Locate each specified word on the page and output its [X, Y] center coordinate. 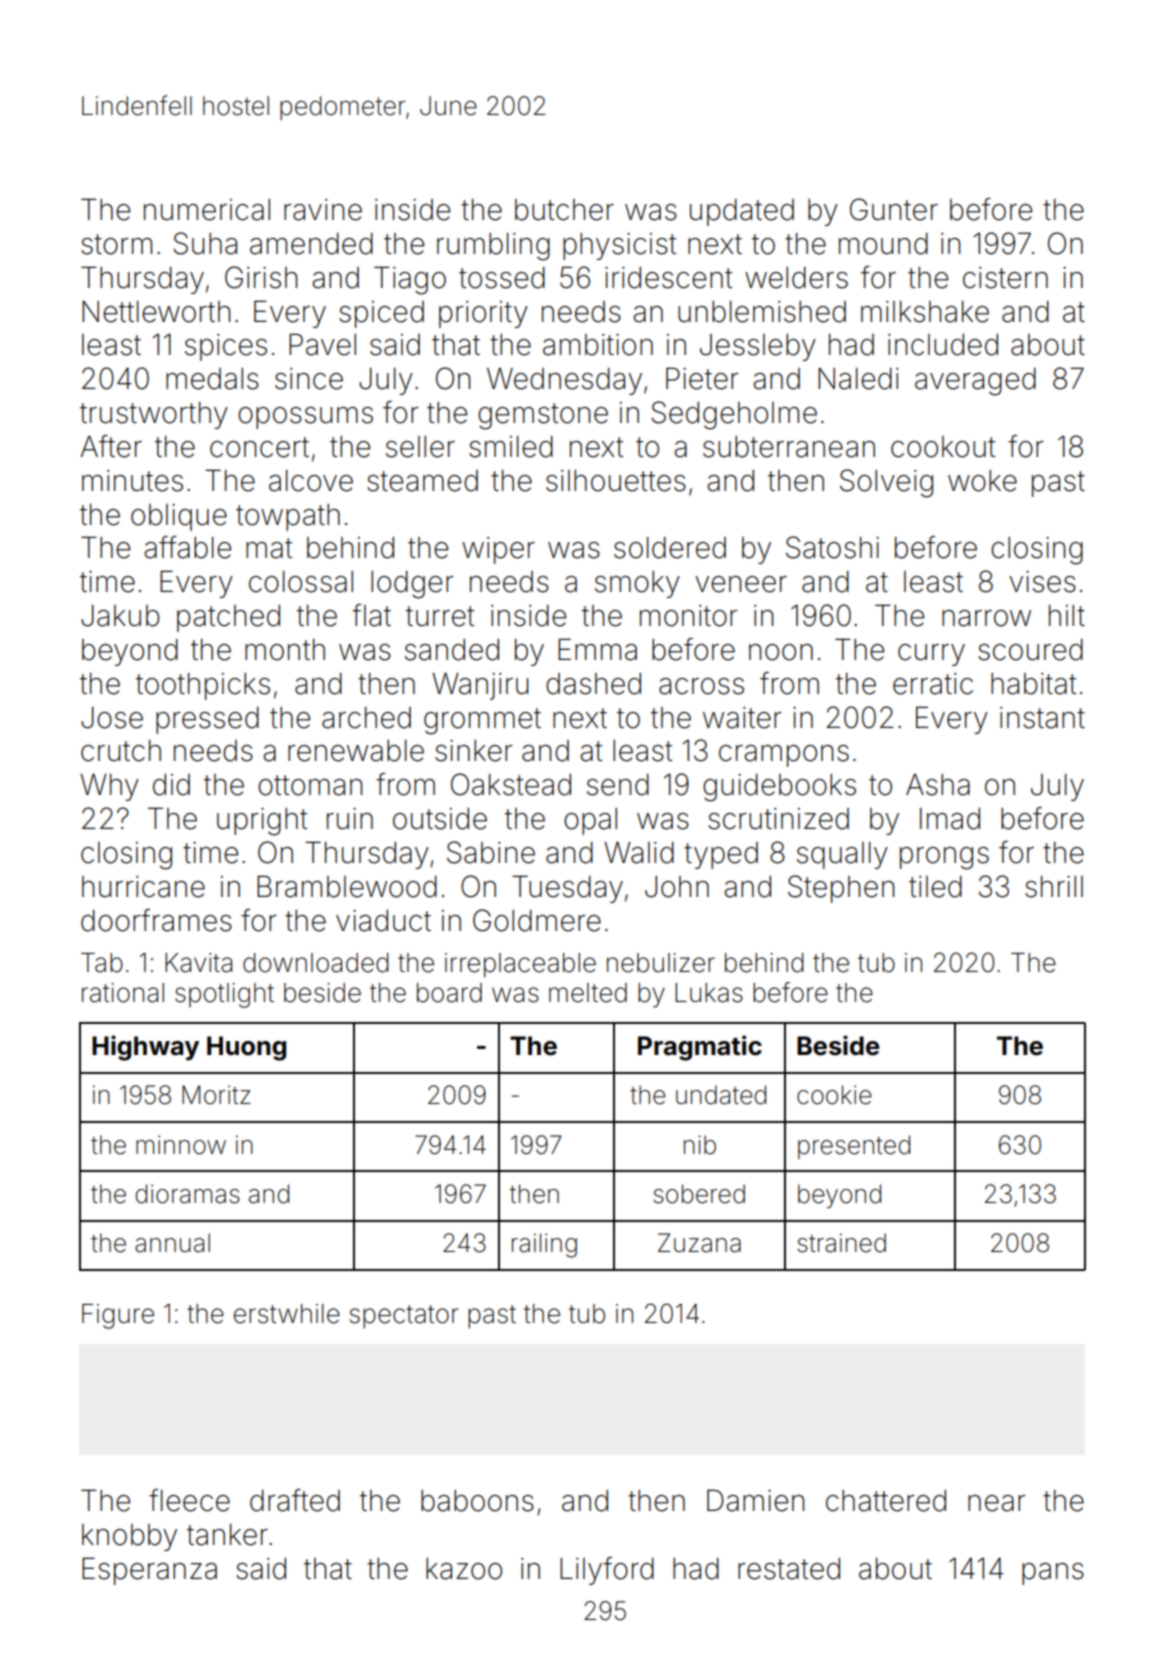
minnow [181, 1145]
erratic [933, 684]
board [449, 993]
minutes [132, 481]
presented [854, 1147]
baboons [477, 1501]
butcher [564, 210]
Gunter [894, 209]
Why [109, 787]
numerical [207, 210]
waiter [742, 718]
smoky [637, 584]
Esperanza [149, 1571]
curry [931, 655]
